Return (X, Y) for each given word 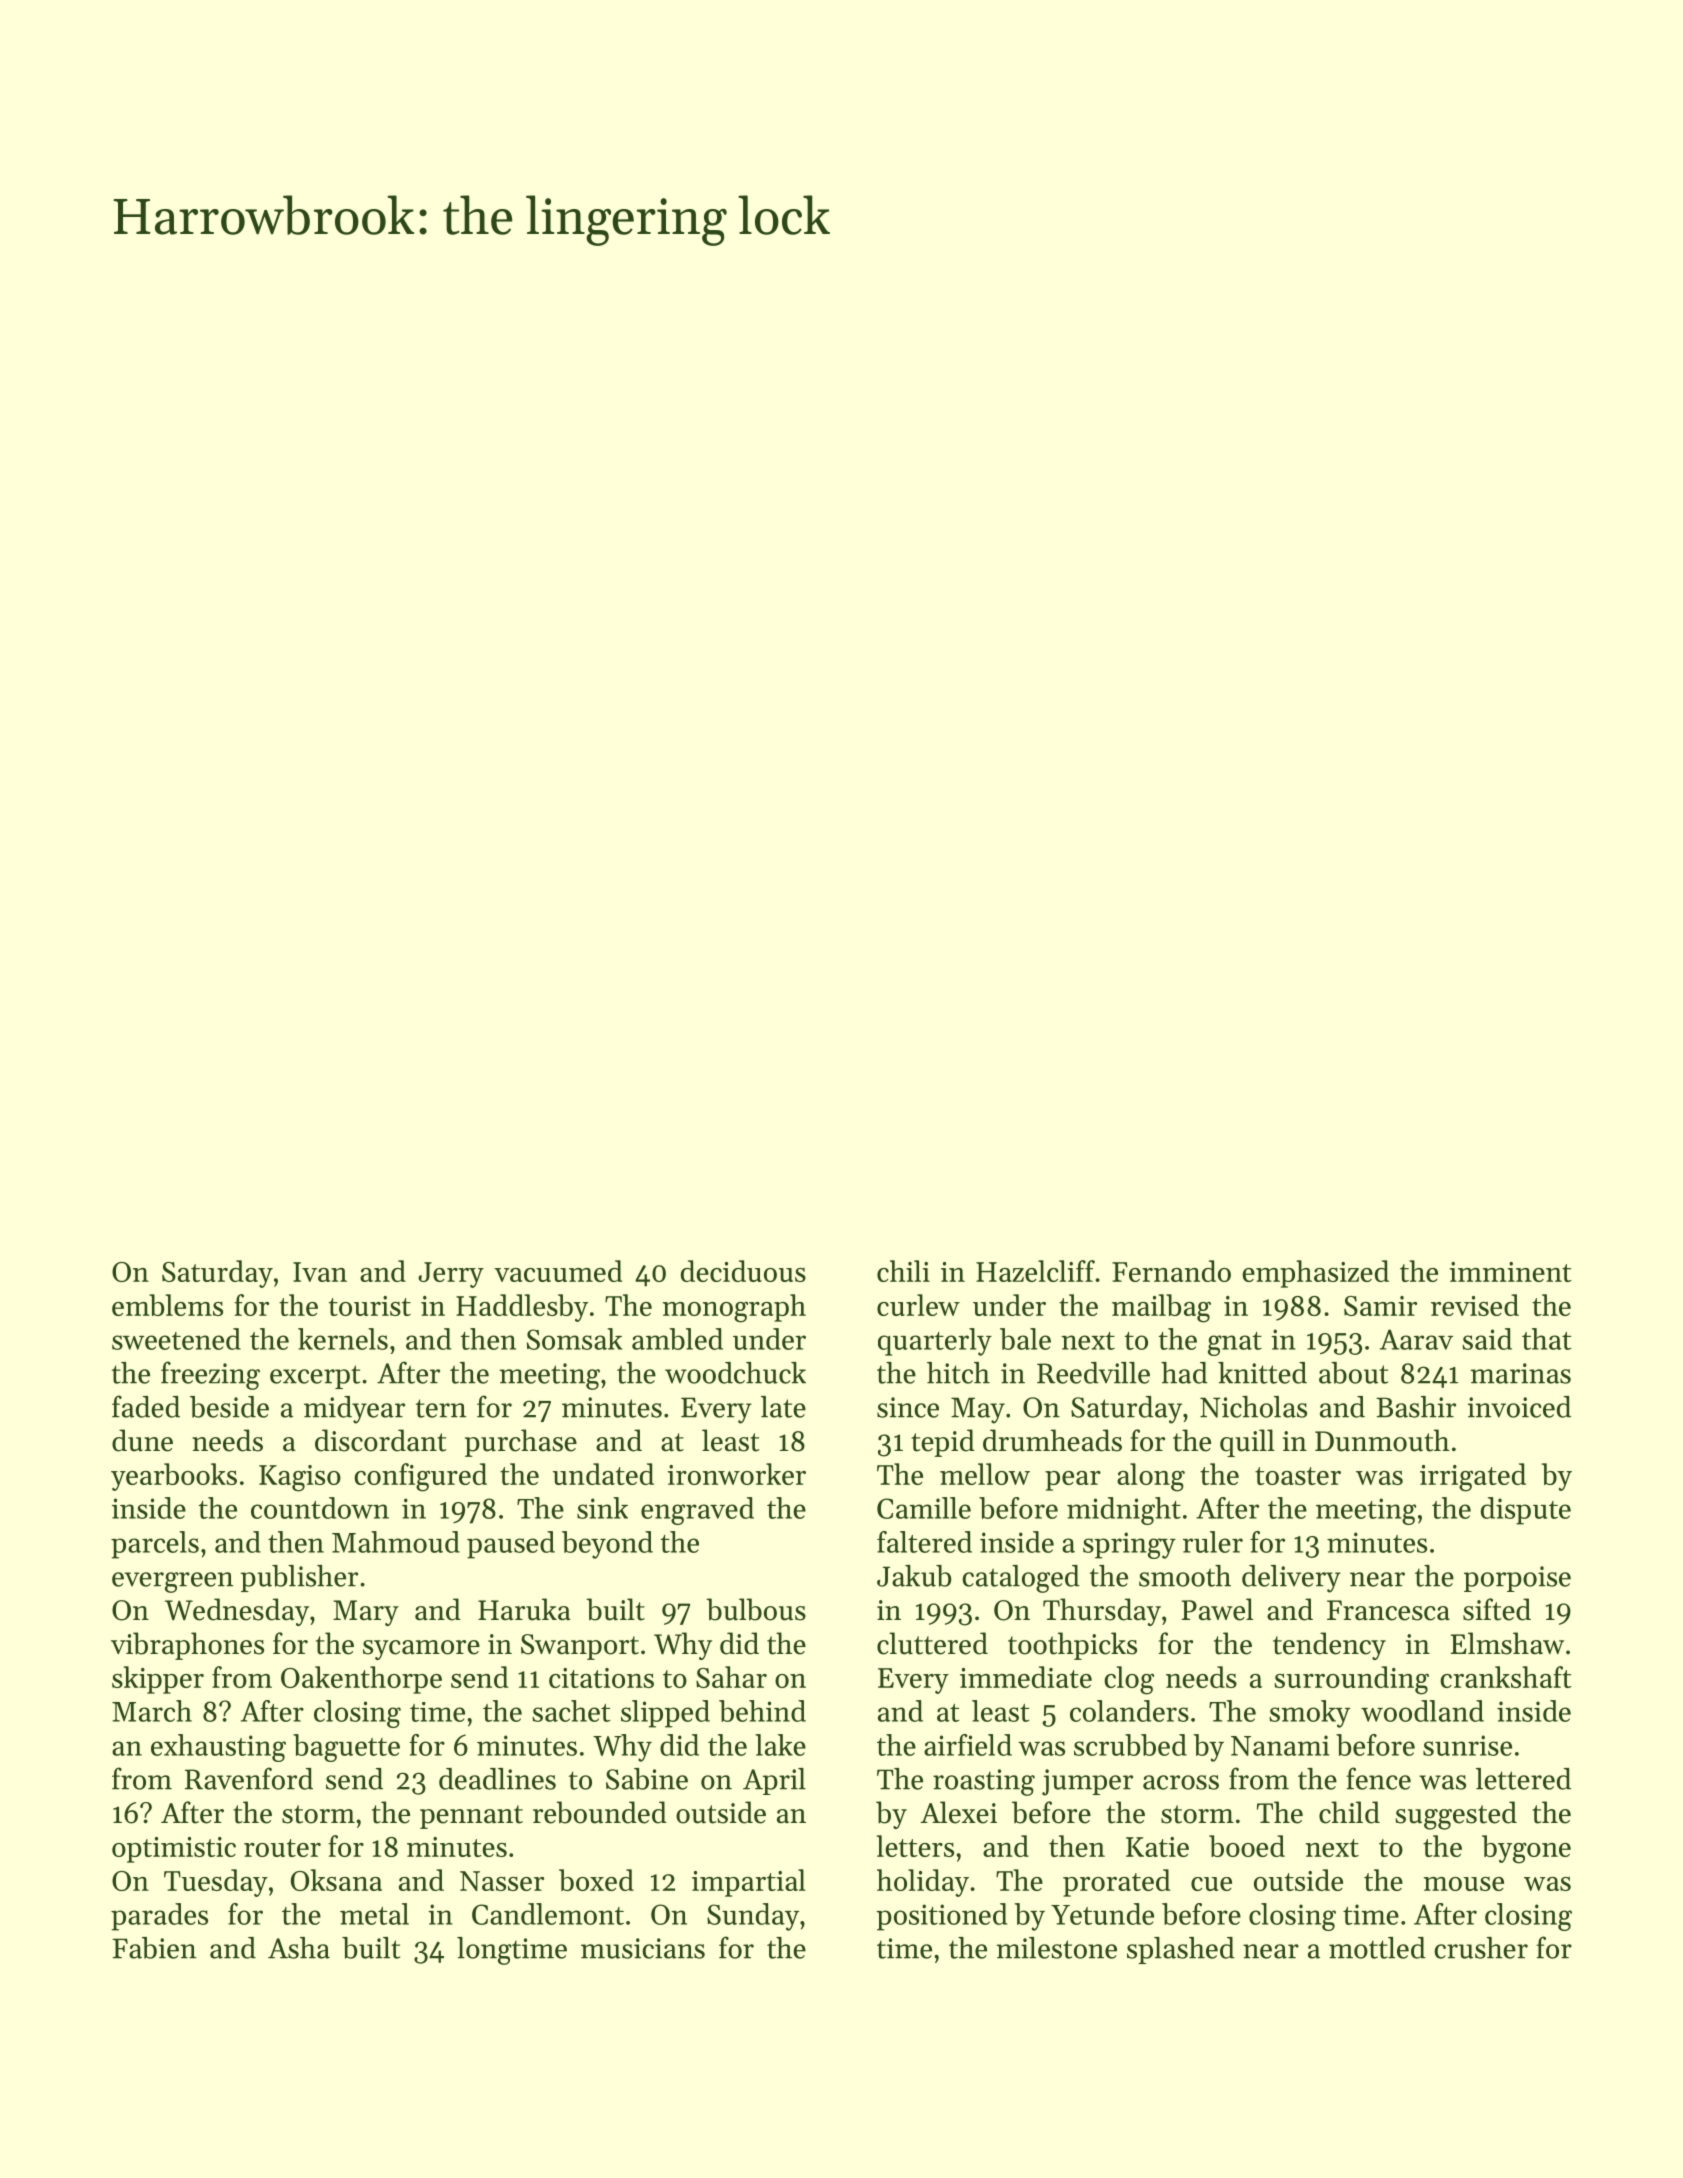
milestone (1057, 1948)
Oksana (336, 1880)
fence (1378, 1778)
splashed (1181, 1950)
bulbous (756, 1609)
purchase (521, 1443)
